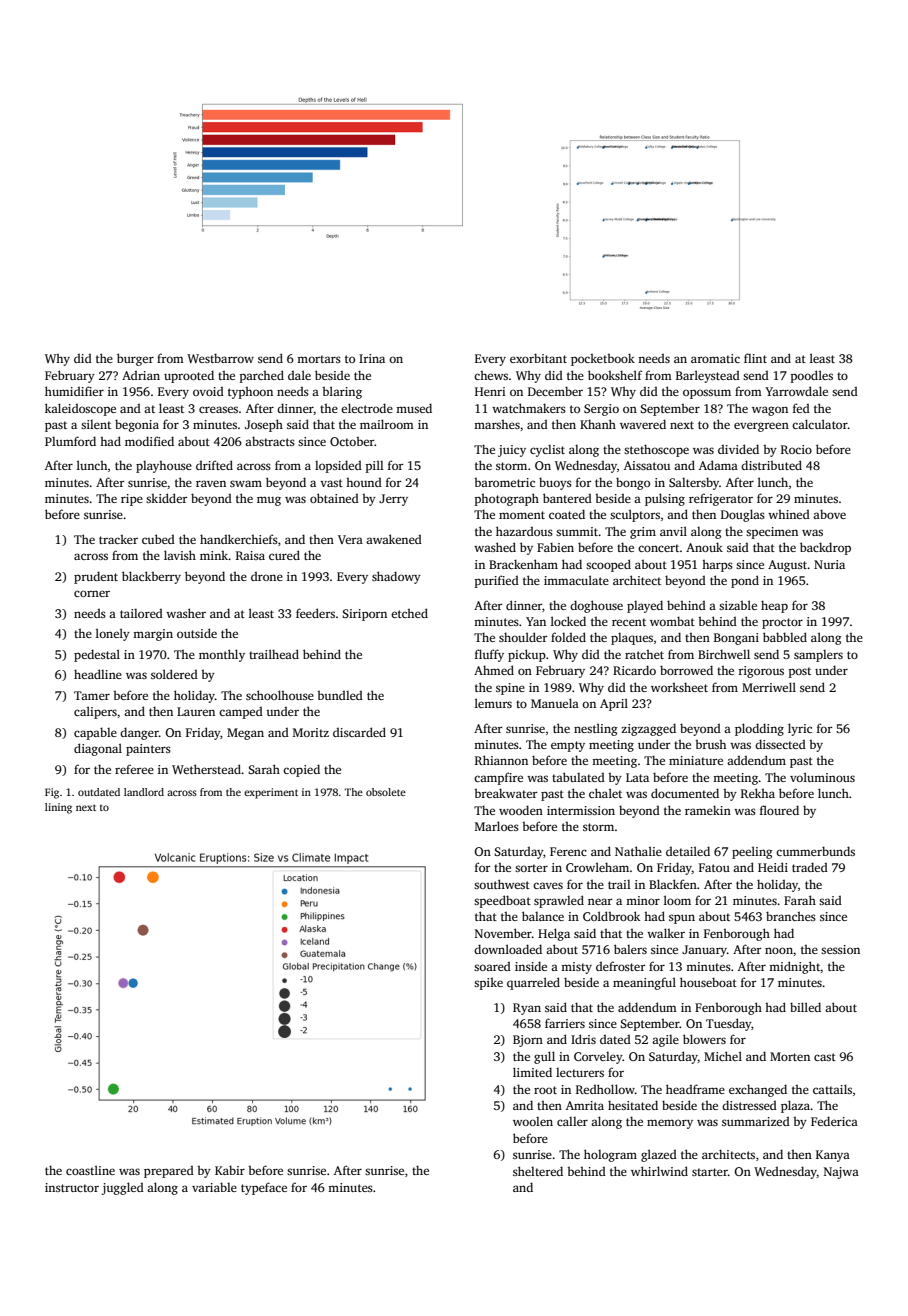  What do you see at coordinates (543, 916) in the screenshot?
I see `balance` at bounding box center [543, 916].
